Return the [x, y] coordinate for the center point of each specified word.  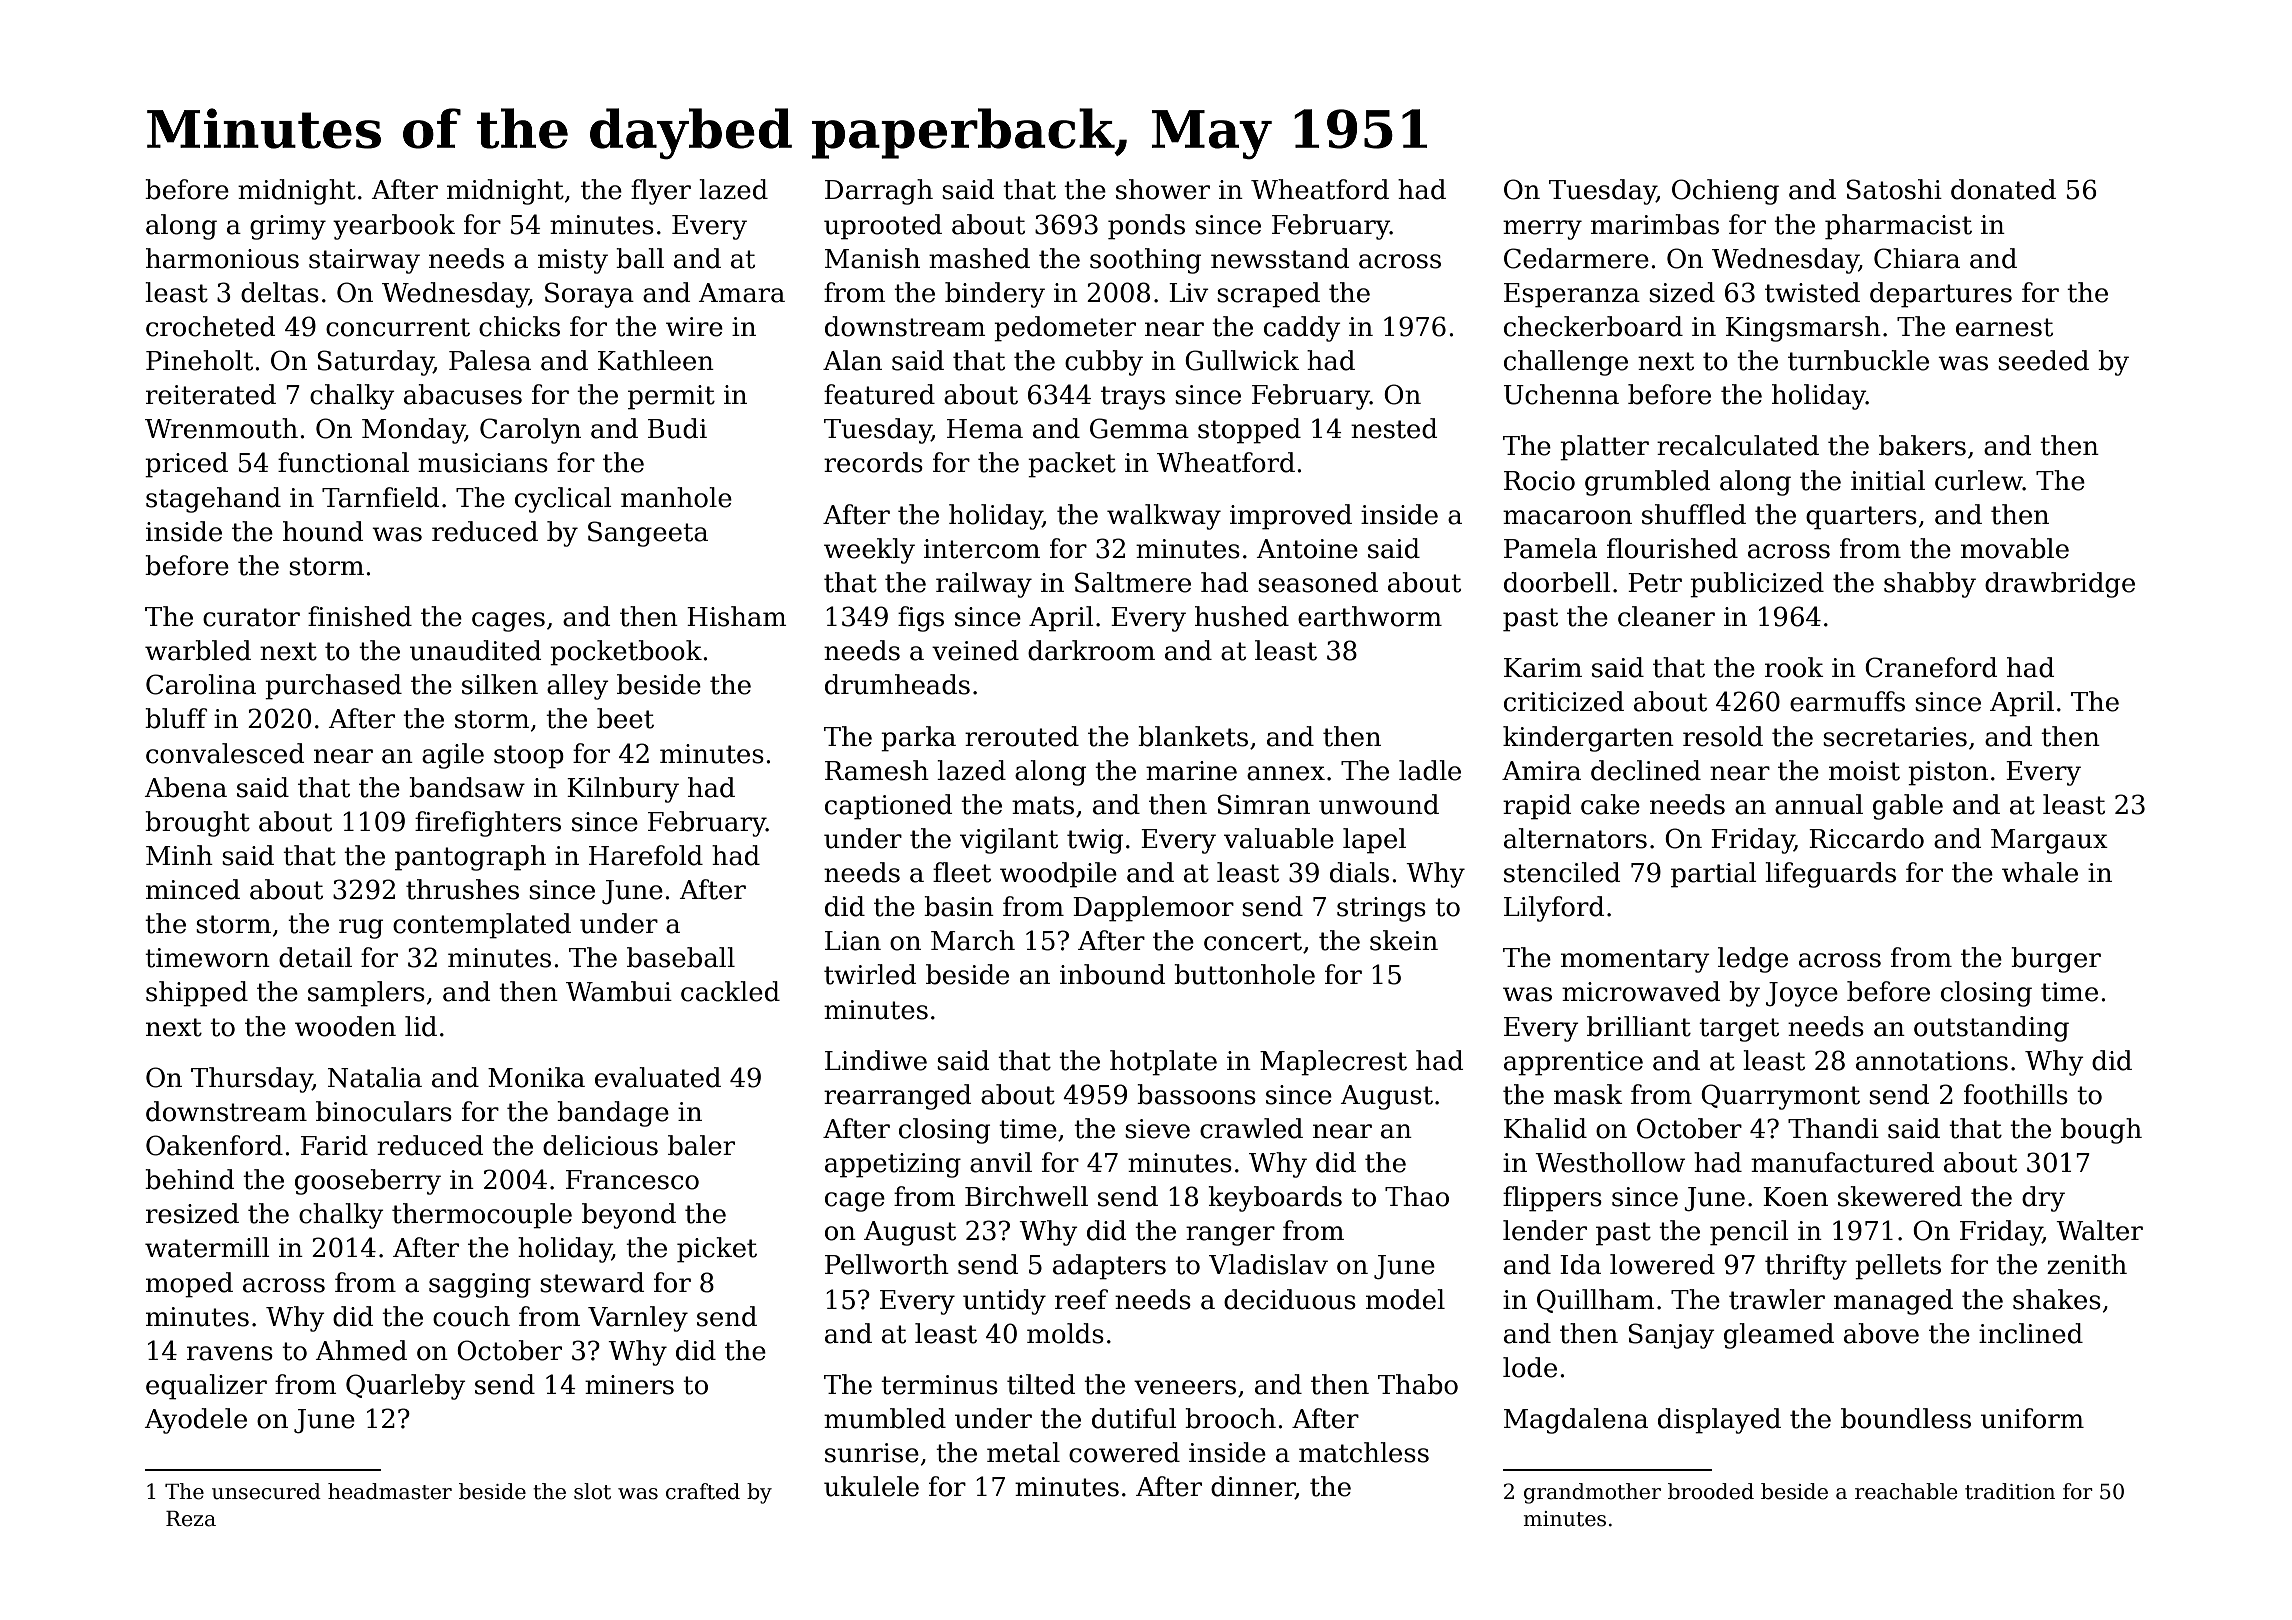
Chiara [1917, 258]
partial [1714, 875]
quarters [1861, 518]
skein [1404, 940]
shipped [197, 994]
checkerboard [1593, 326]
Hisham [736, 616]
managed [1893, 1302]
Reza [191, 1519]
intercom [982, 549]
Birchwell [1026, 1196]
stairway [364, 261]
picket [717, 1250]
